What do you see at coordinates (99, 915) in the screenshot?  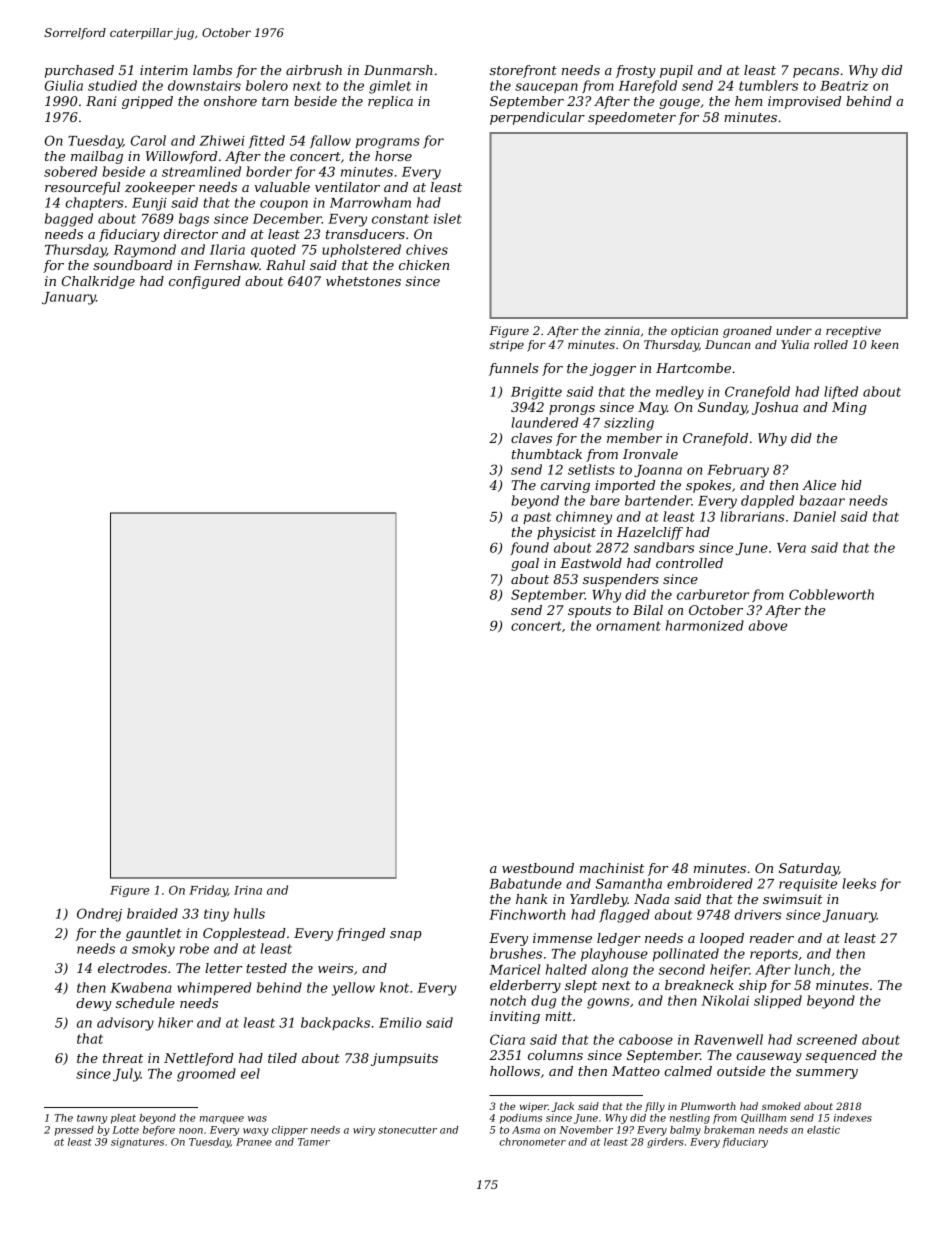 I see `Ondrej` at bounding box center [99, 915].
